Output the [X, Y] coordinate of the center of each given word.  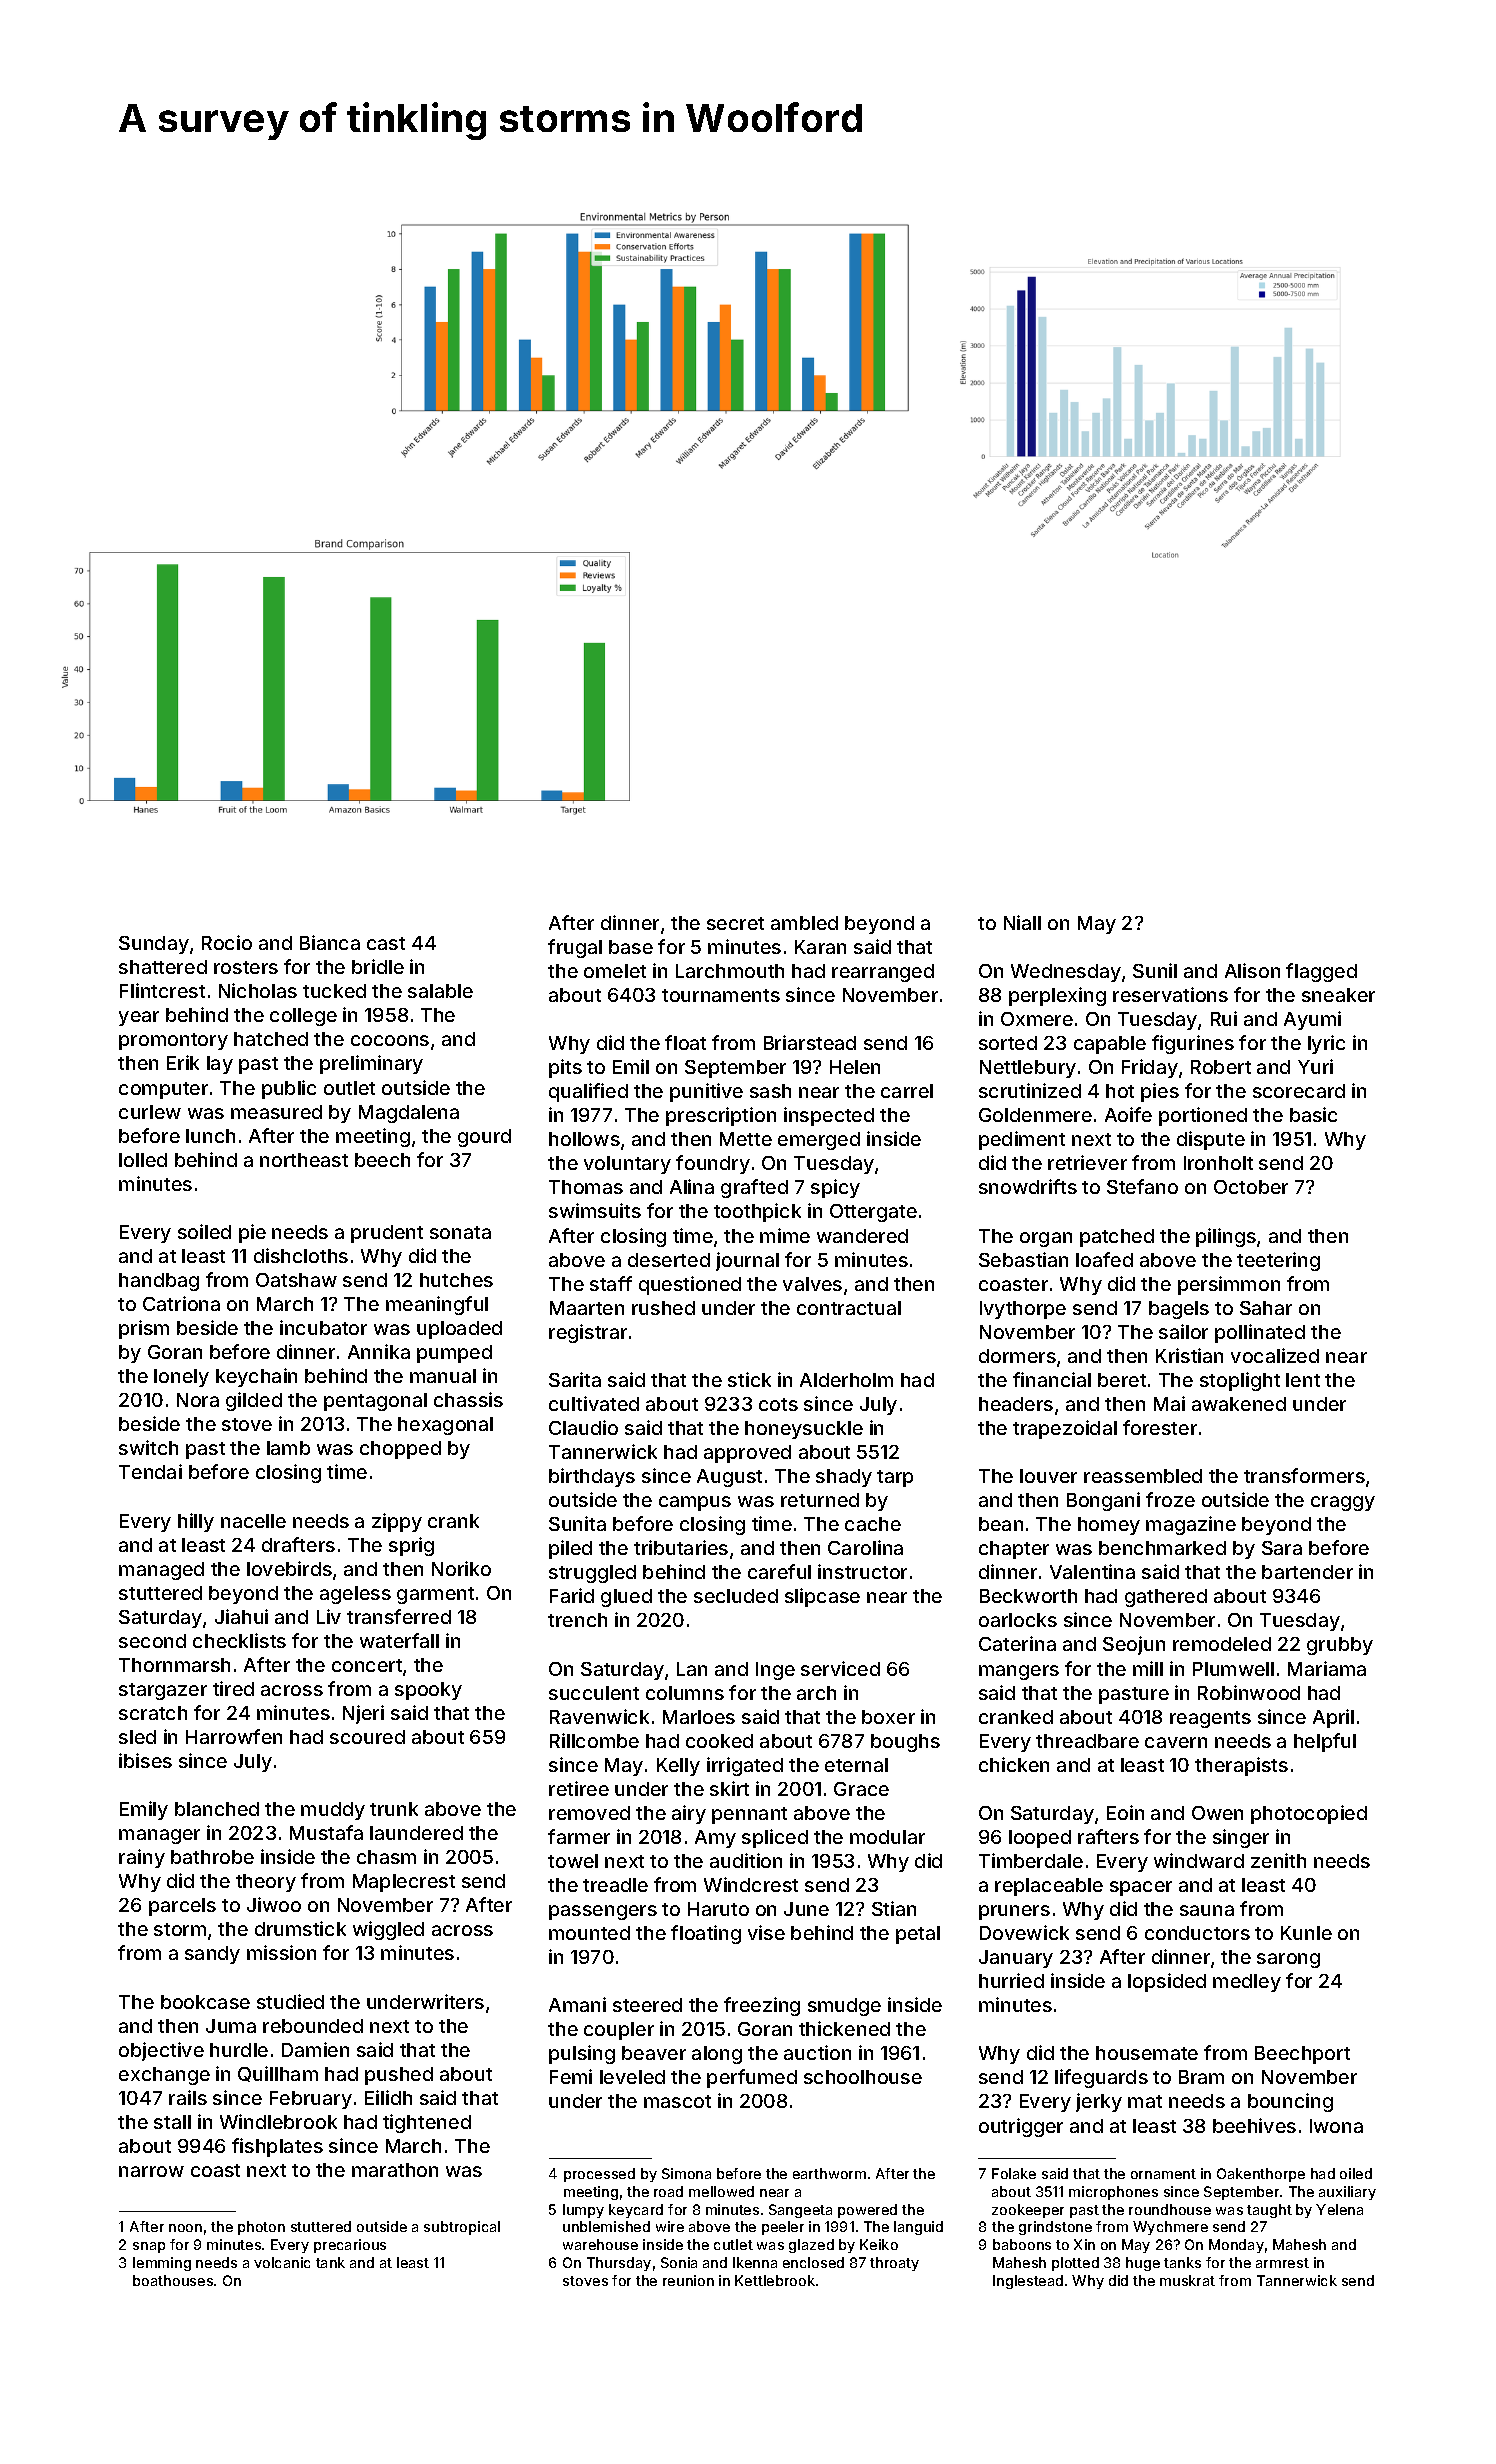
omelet [615, 971]
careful [779, 1571]
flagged [1321, 972]
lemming [162, 2264]
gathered [1166, 1598]
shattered [163, 967]
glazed [811, 2246]
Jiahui [241, 1616]
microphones [1113, 2193]
